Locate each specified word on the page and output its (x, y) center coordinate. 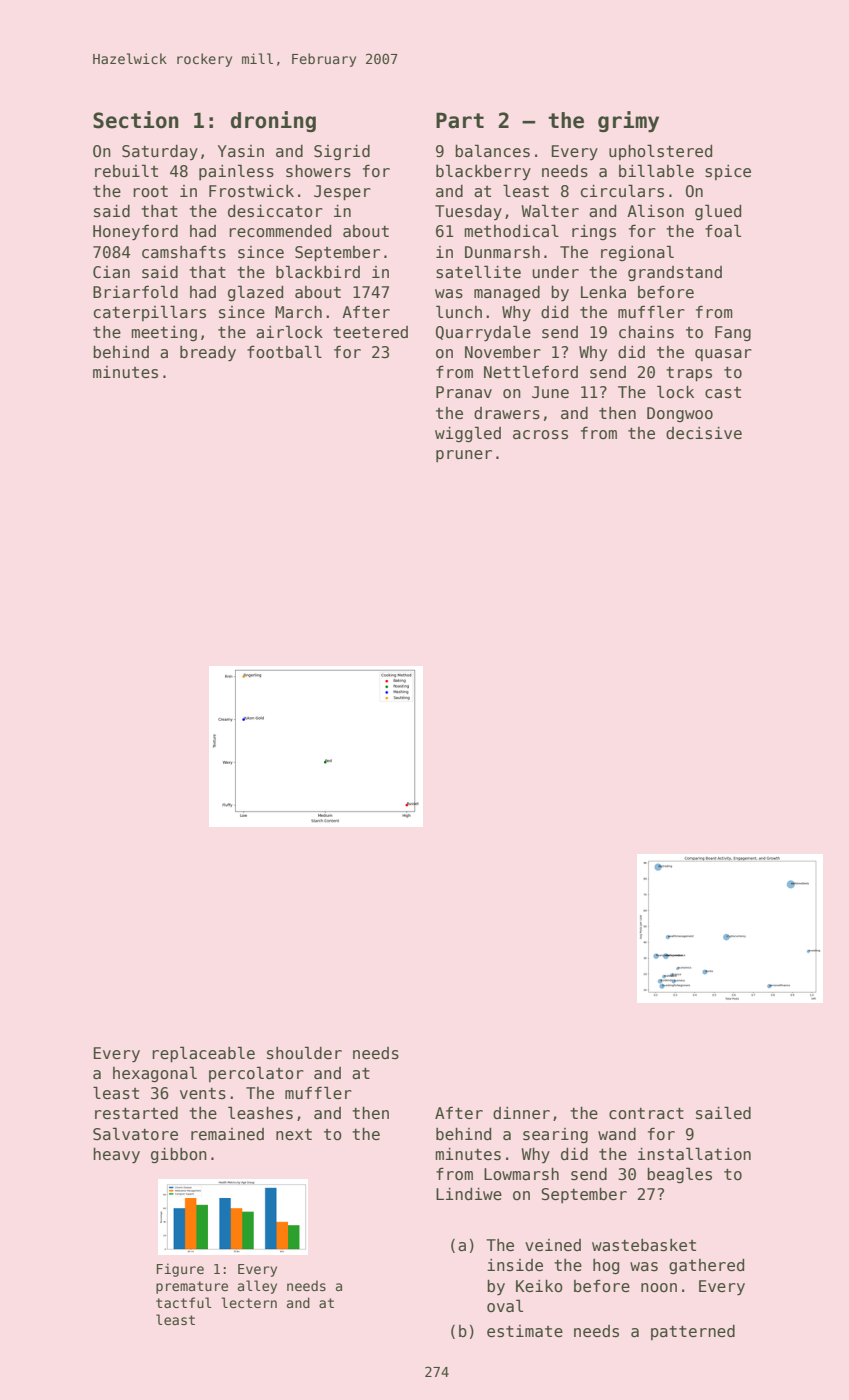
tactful (184, 1302)
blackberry (483, 172)
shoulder (304, 1053)
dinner (521, 1113)
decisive (704, 433)
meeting (164, 333)
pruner (464, 456)
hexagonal (155, 1074)
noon (659, 1288)
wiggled (468, 434)
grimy (628, 122)
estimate (525, 1331)
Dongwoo (680, 414)
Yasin (241, 151)
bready (208, 354)
